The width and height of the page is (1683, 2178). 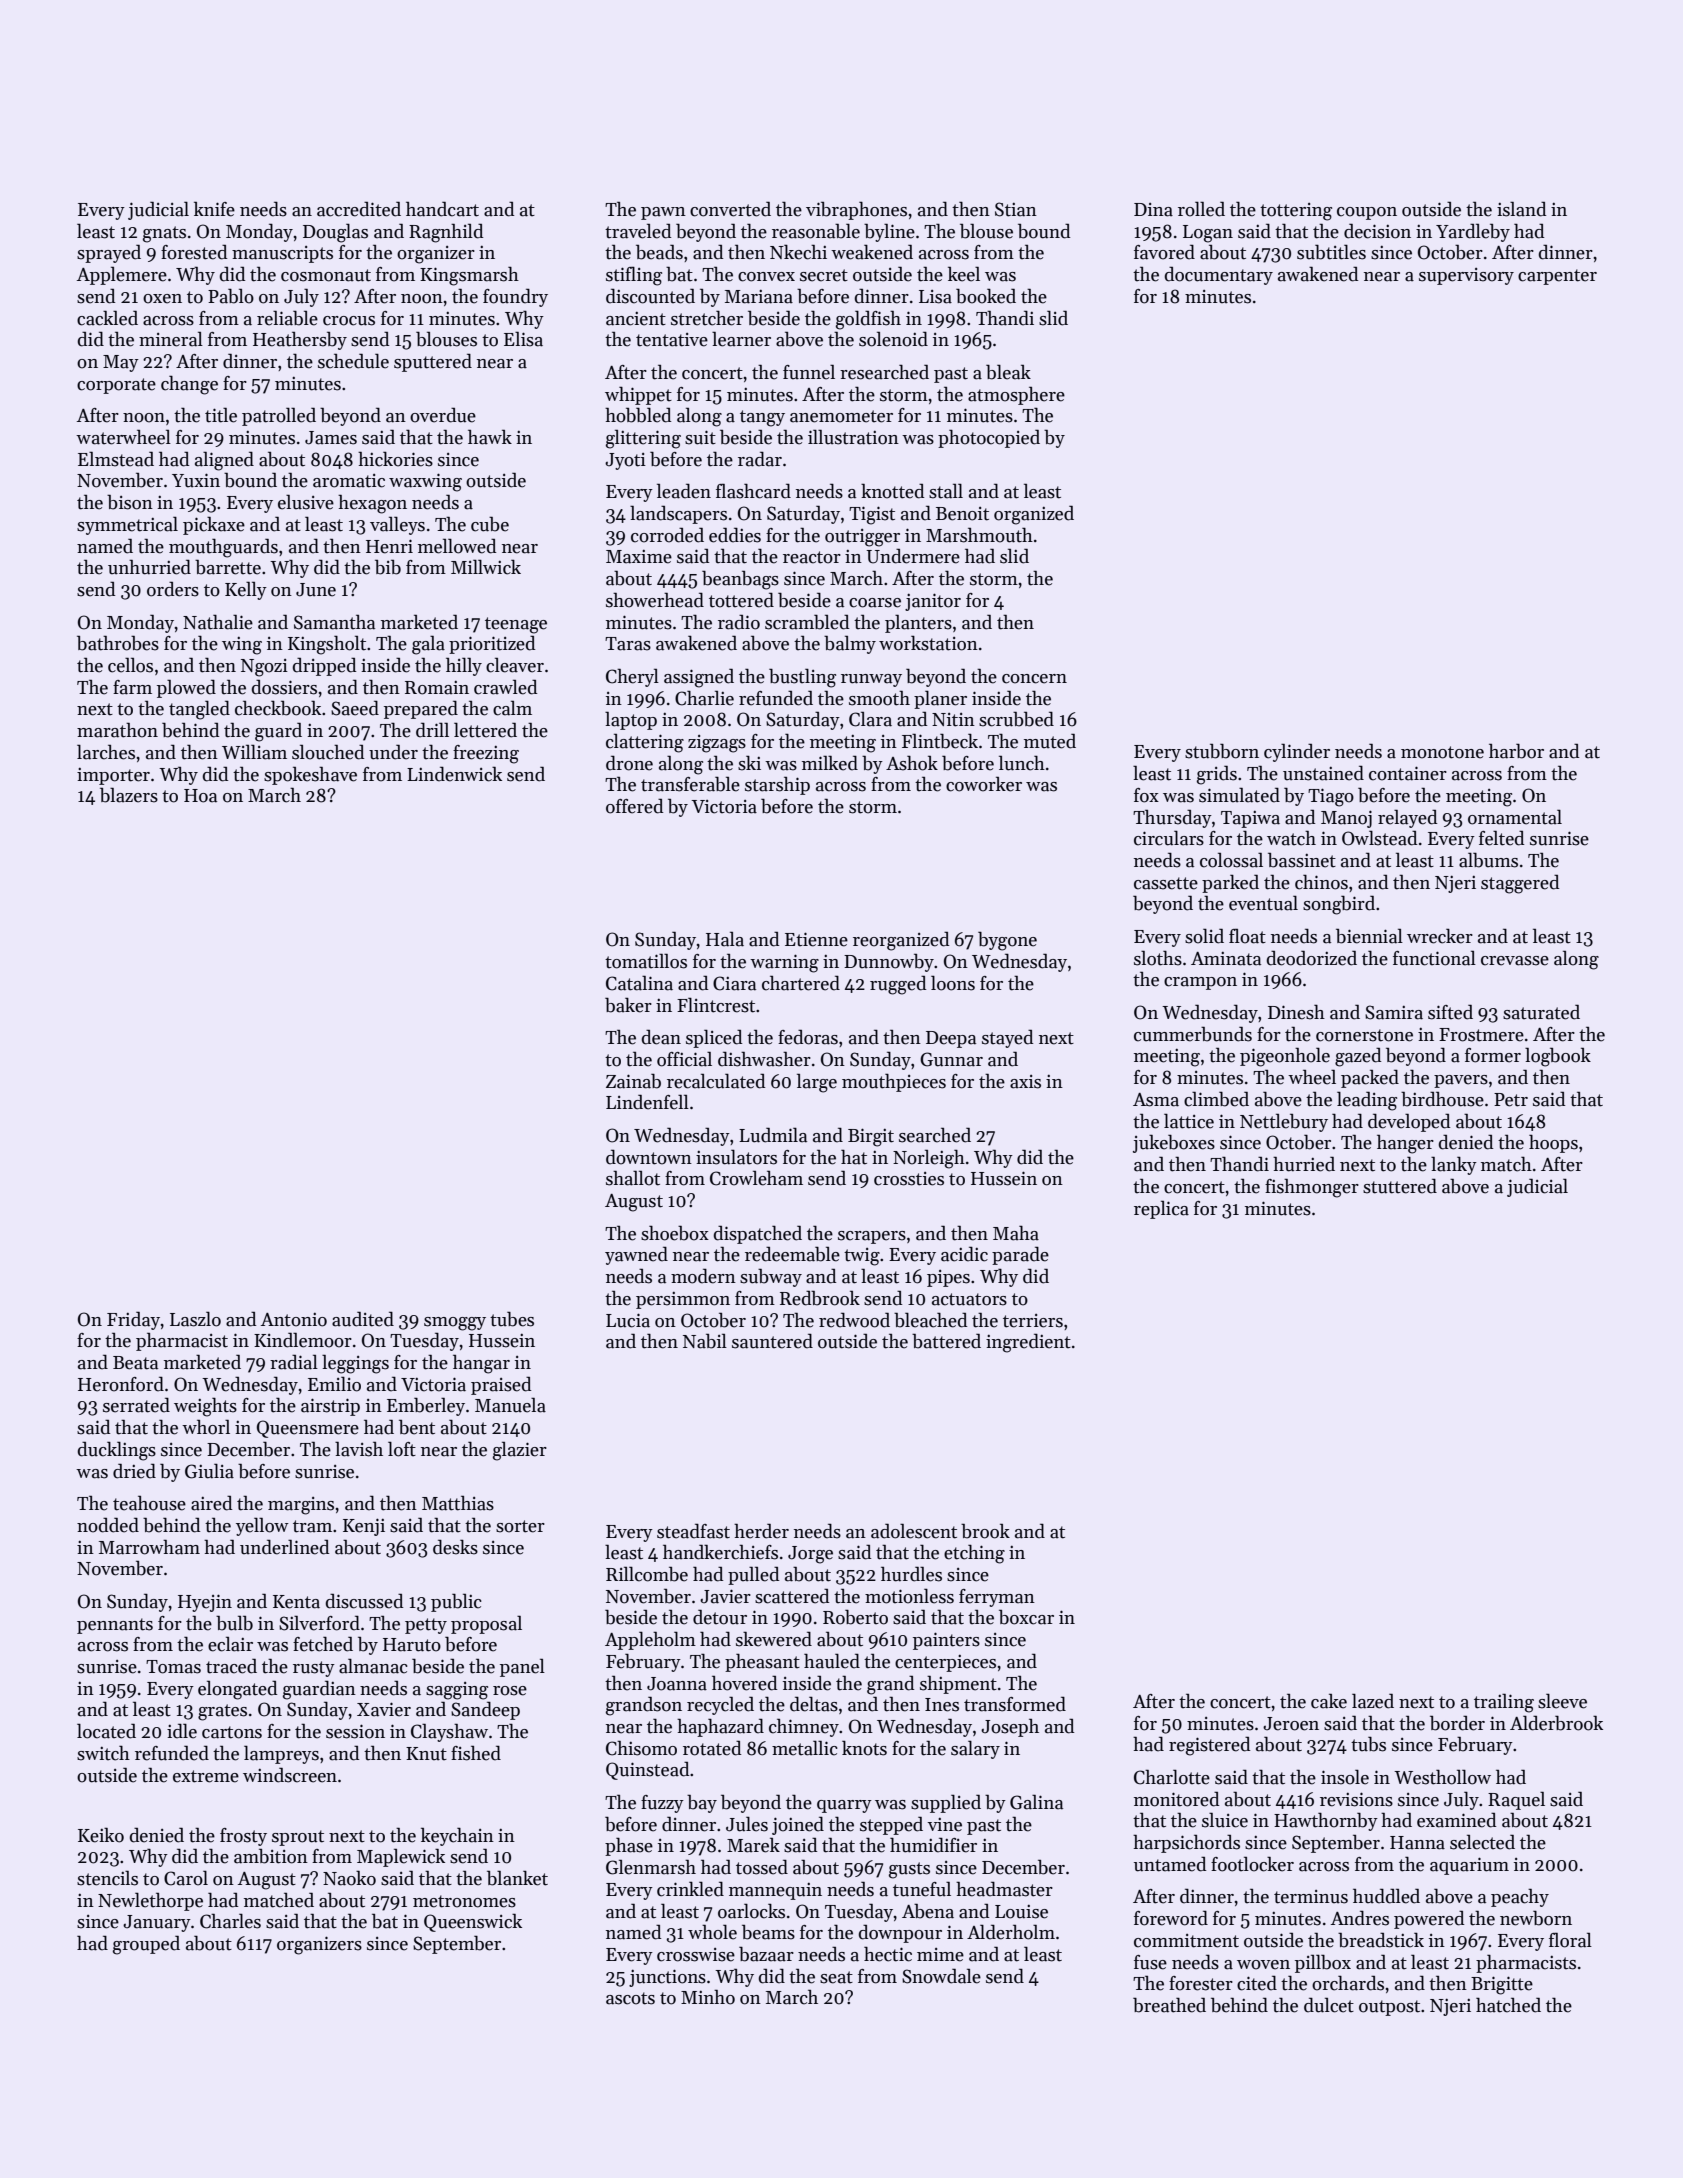 I want to click on sleeve, so click(x=1562, y=1701).
